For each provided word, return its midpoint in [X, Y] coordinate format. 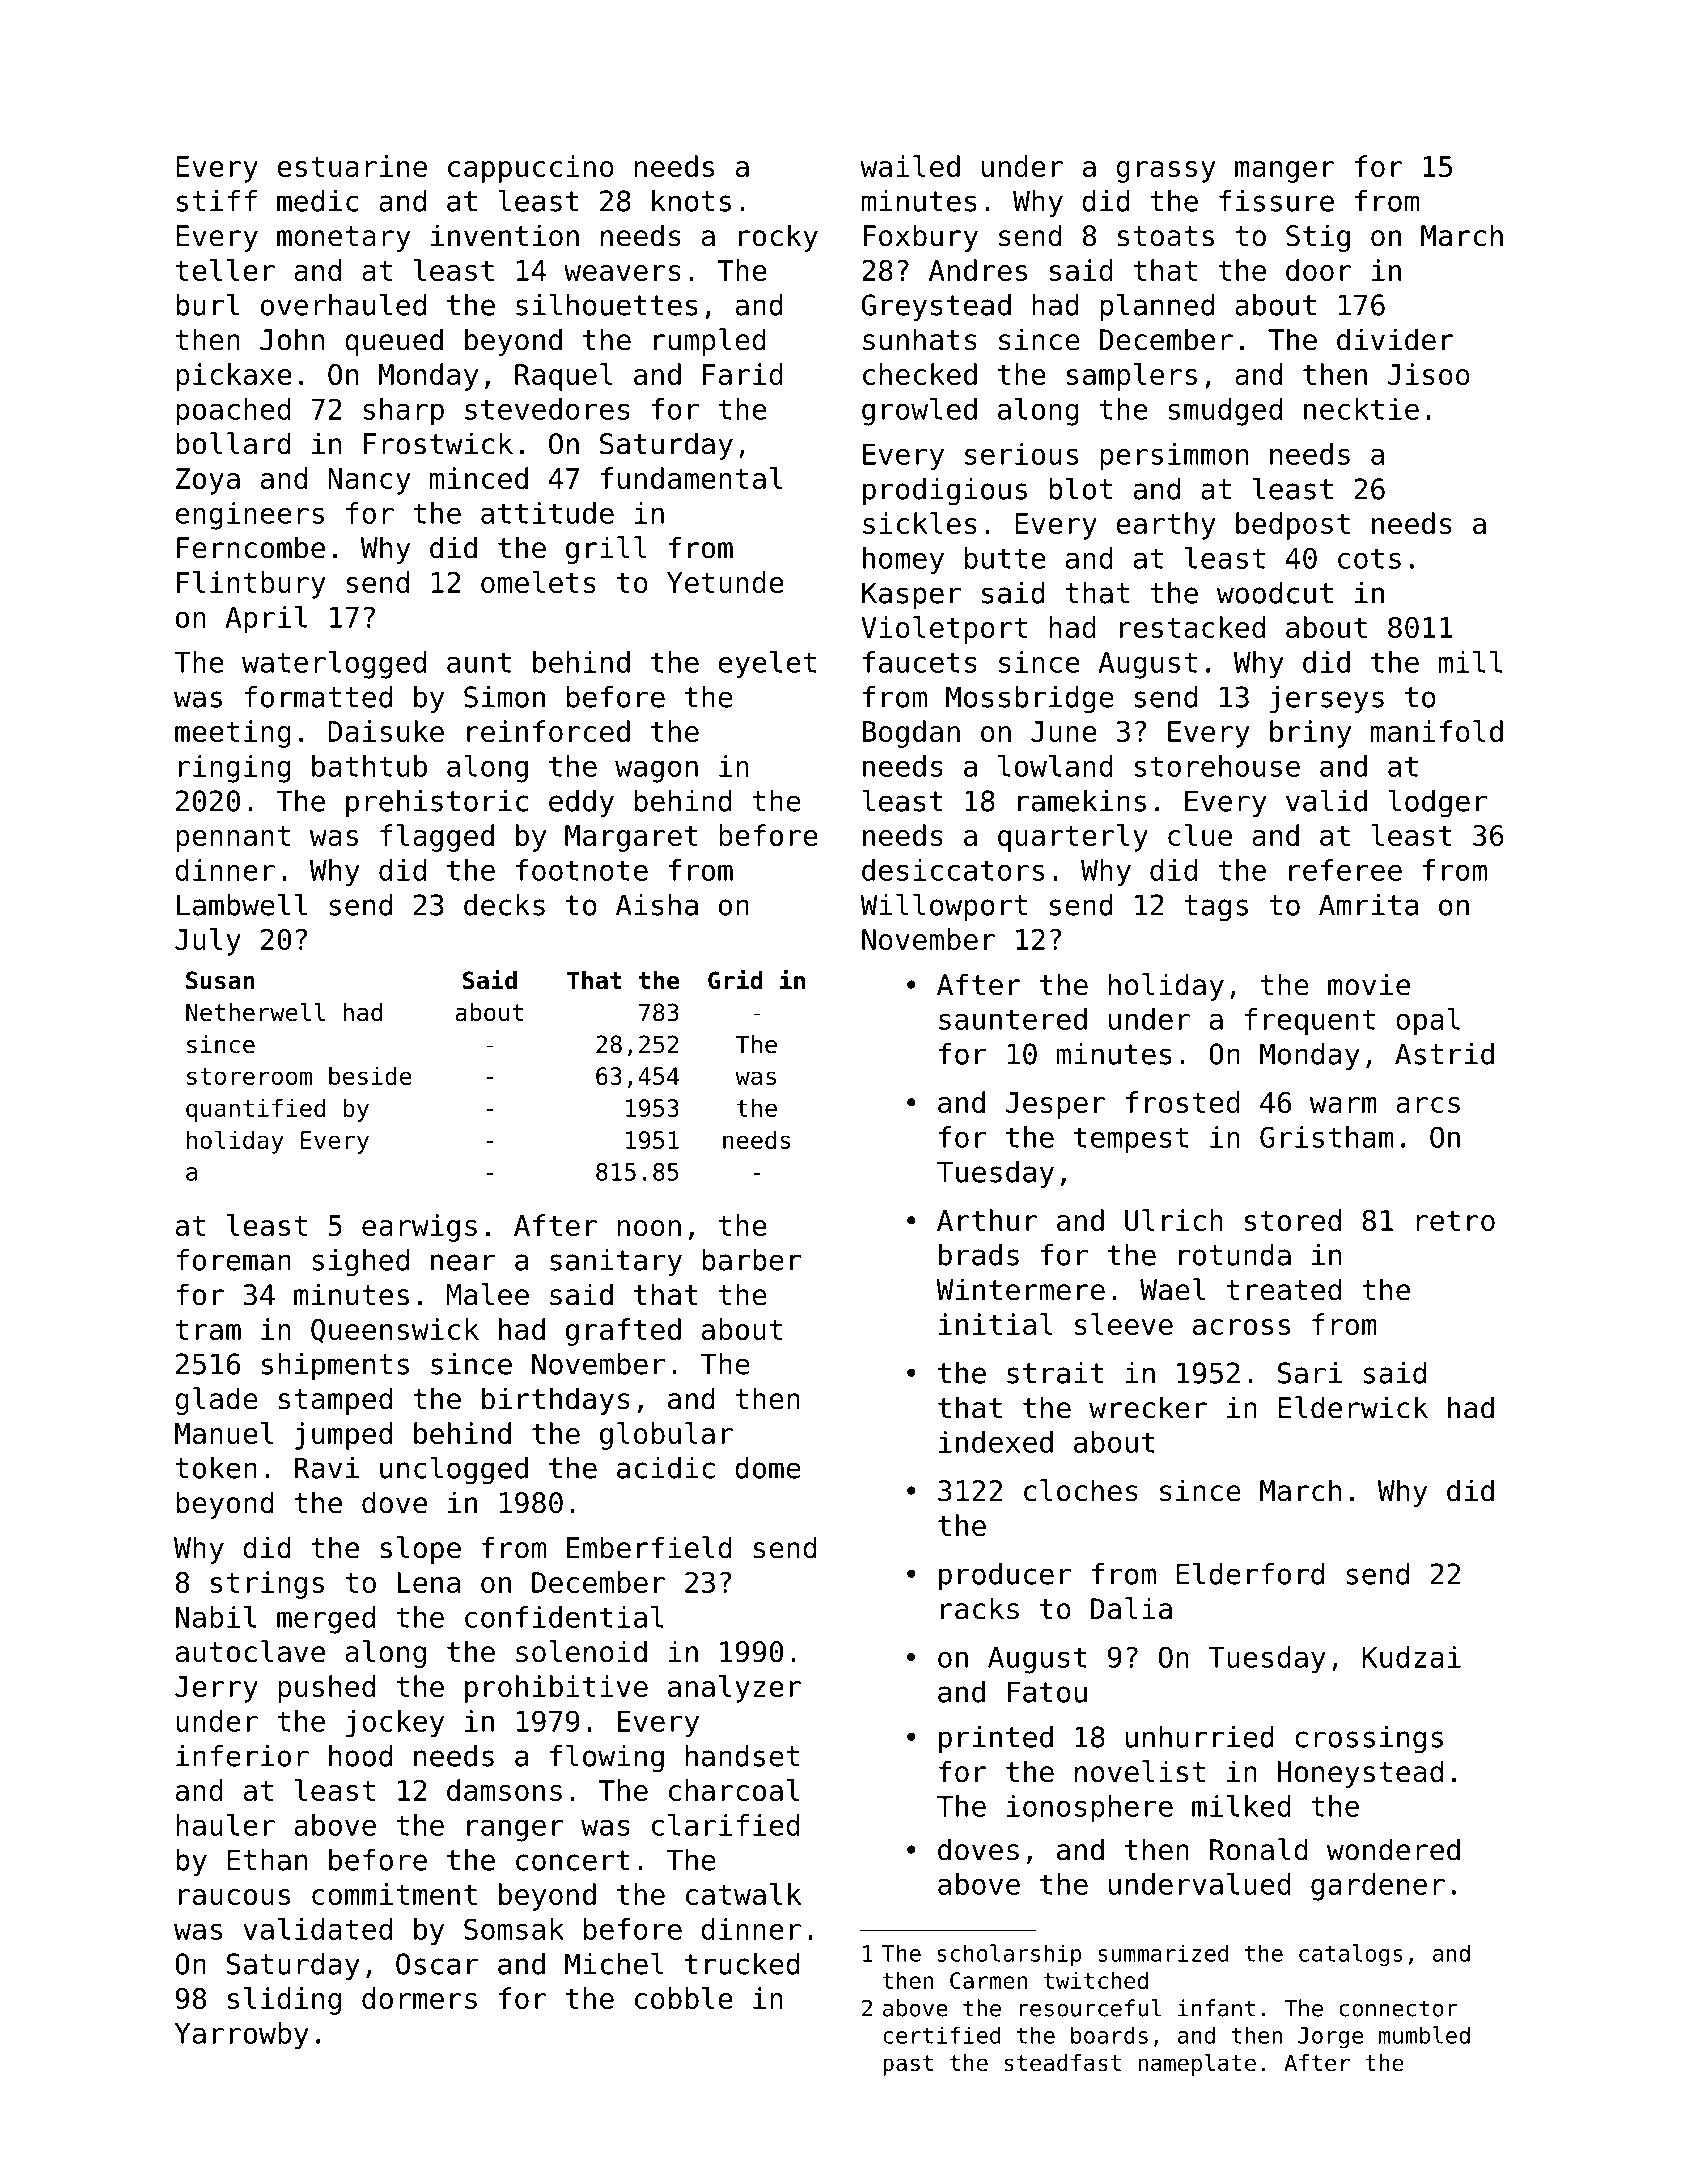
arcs [1428, 1105]
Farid [743, 374]
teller [225, 270]
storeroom [249, 1076]
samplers [1132, 377]
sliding [284, 2001]
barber [751, 1260]
